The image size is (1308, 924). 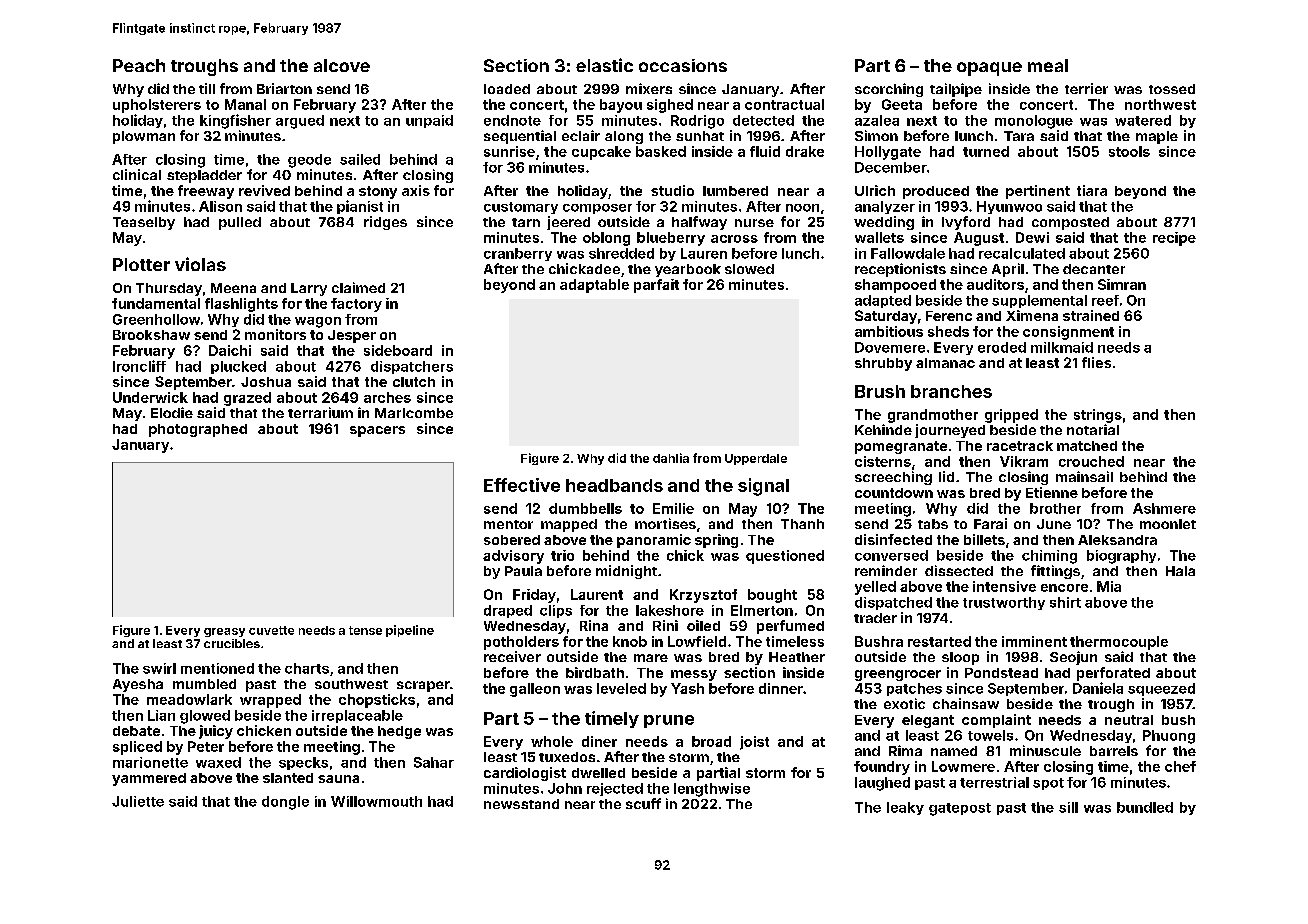 I want to click on debate, so click(x=136, y=731).
